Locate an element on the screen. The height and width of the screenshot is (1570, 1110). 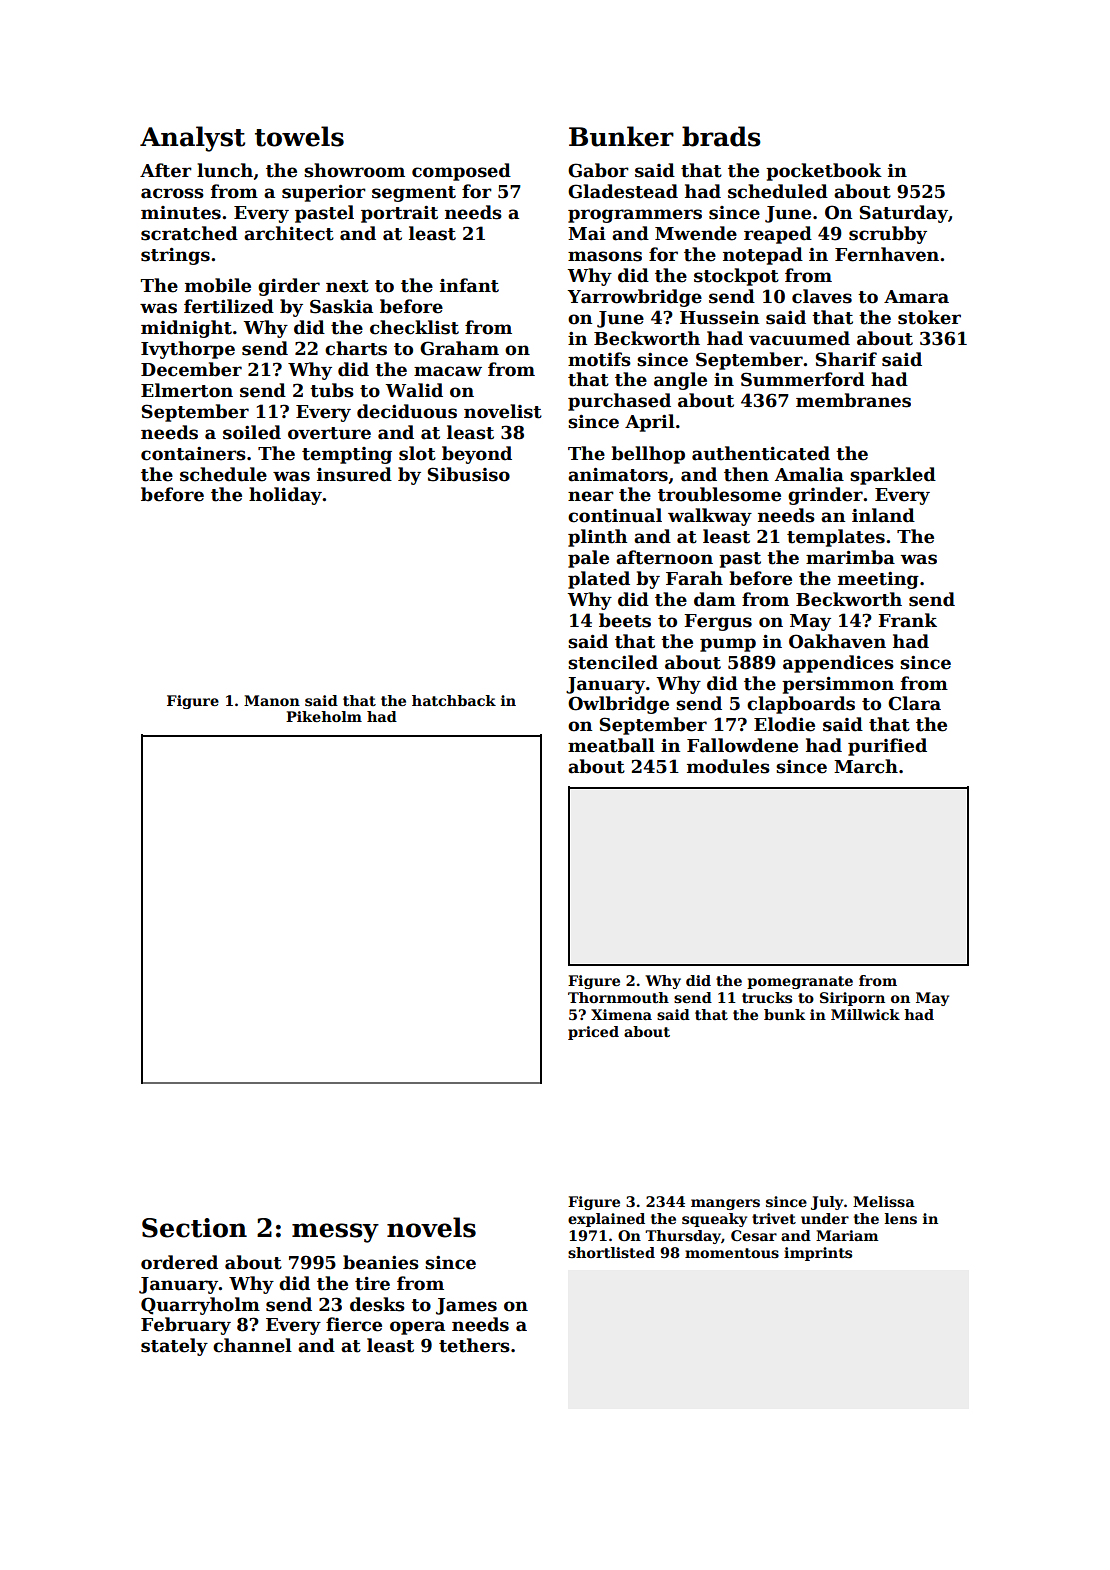
meeting is located at coordinates (878, 580).
